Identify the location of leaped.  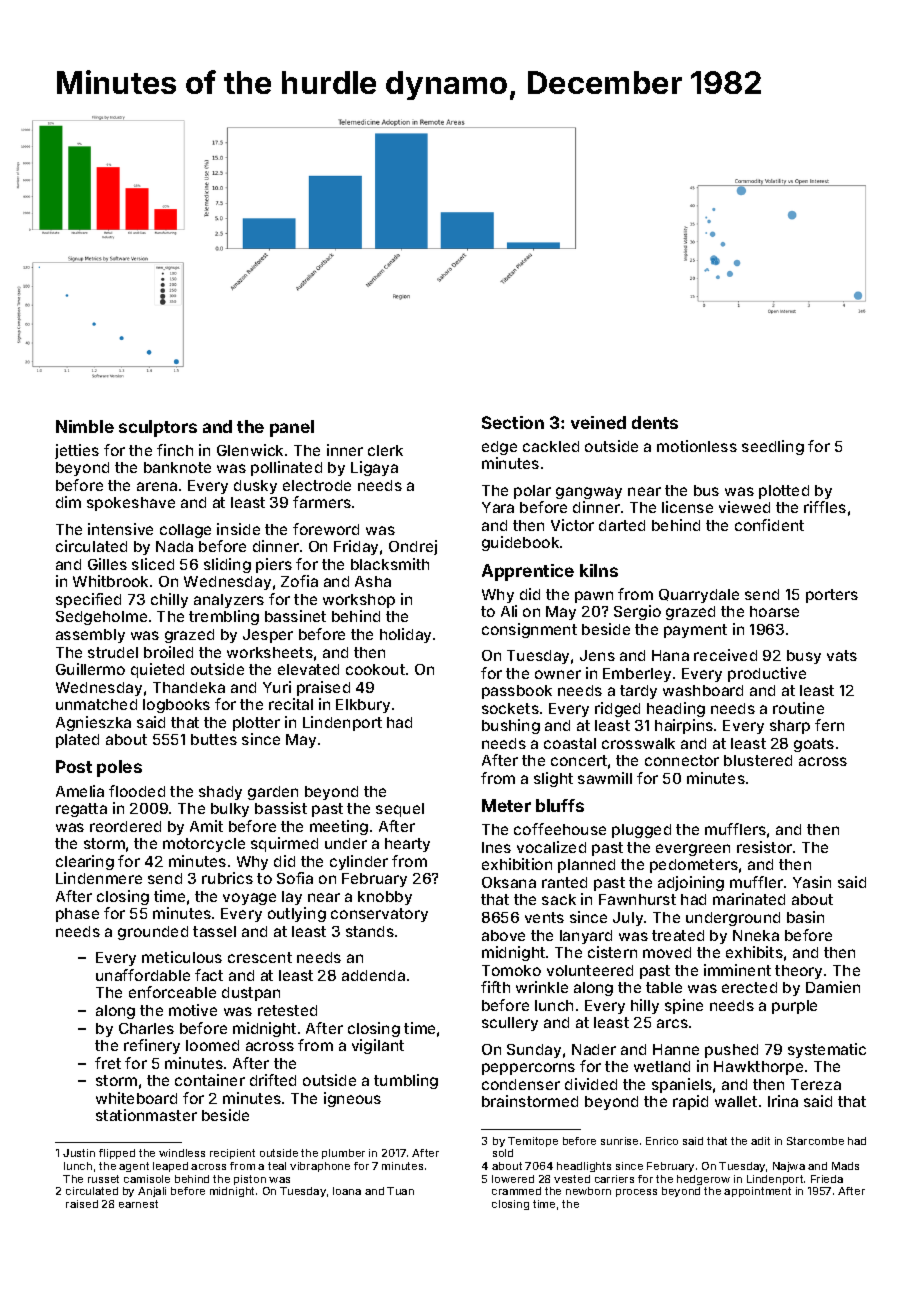
(170, 1167).
